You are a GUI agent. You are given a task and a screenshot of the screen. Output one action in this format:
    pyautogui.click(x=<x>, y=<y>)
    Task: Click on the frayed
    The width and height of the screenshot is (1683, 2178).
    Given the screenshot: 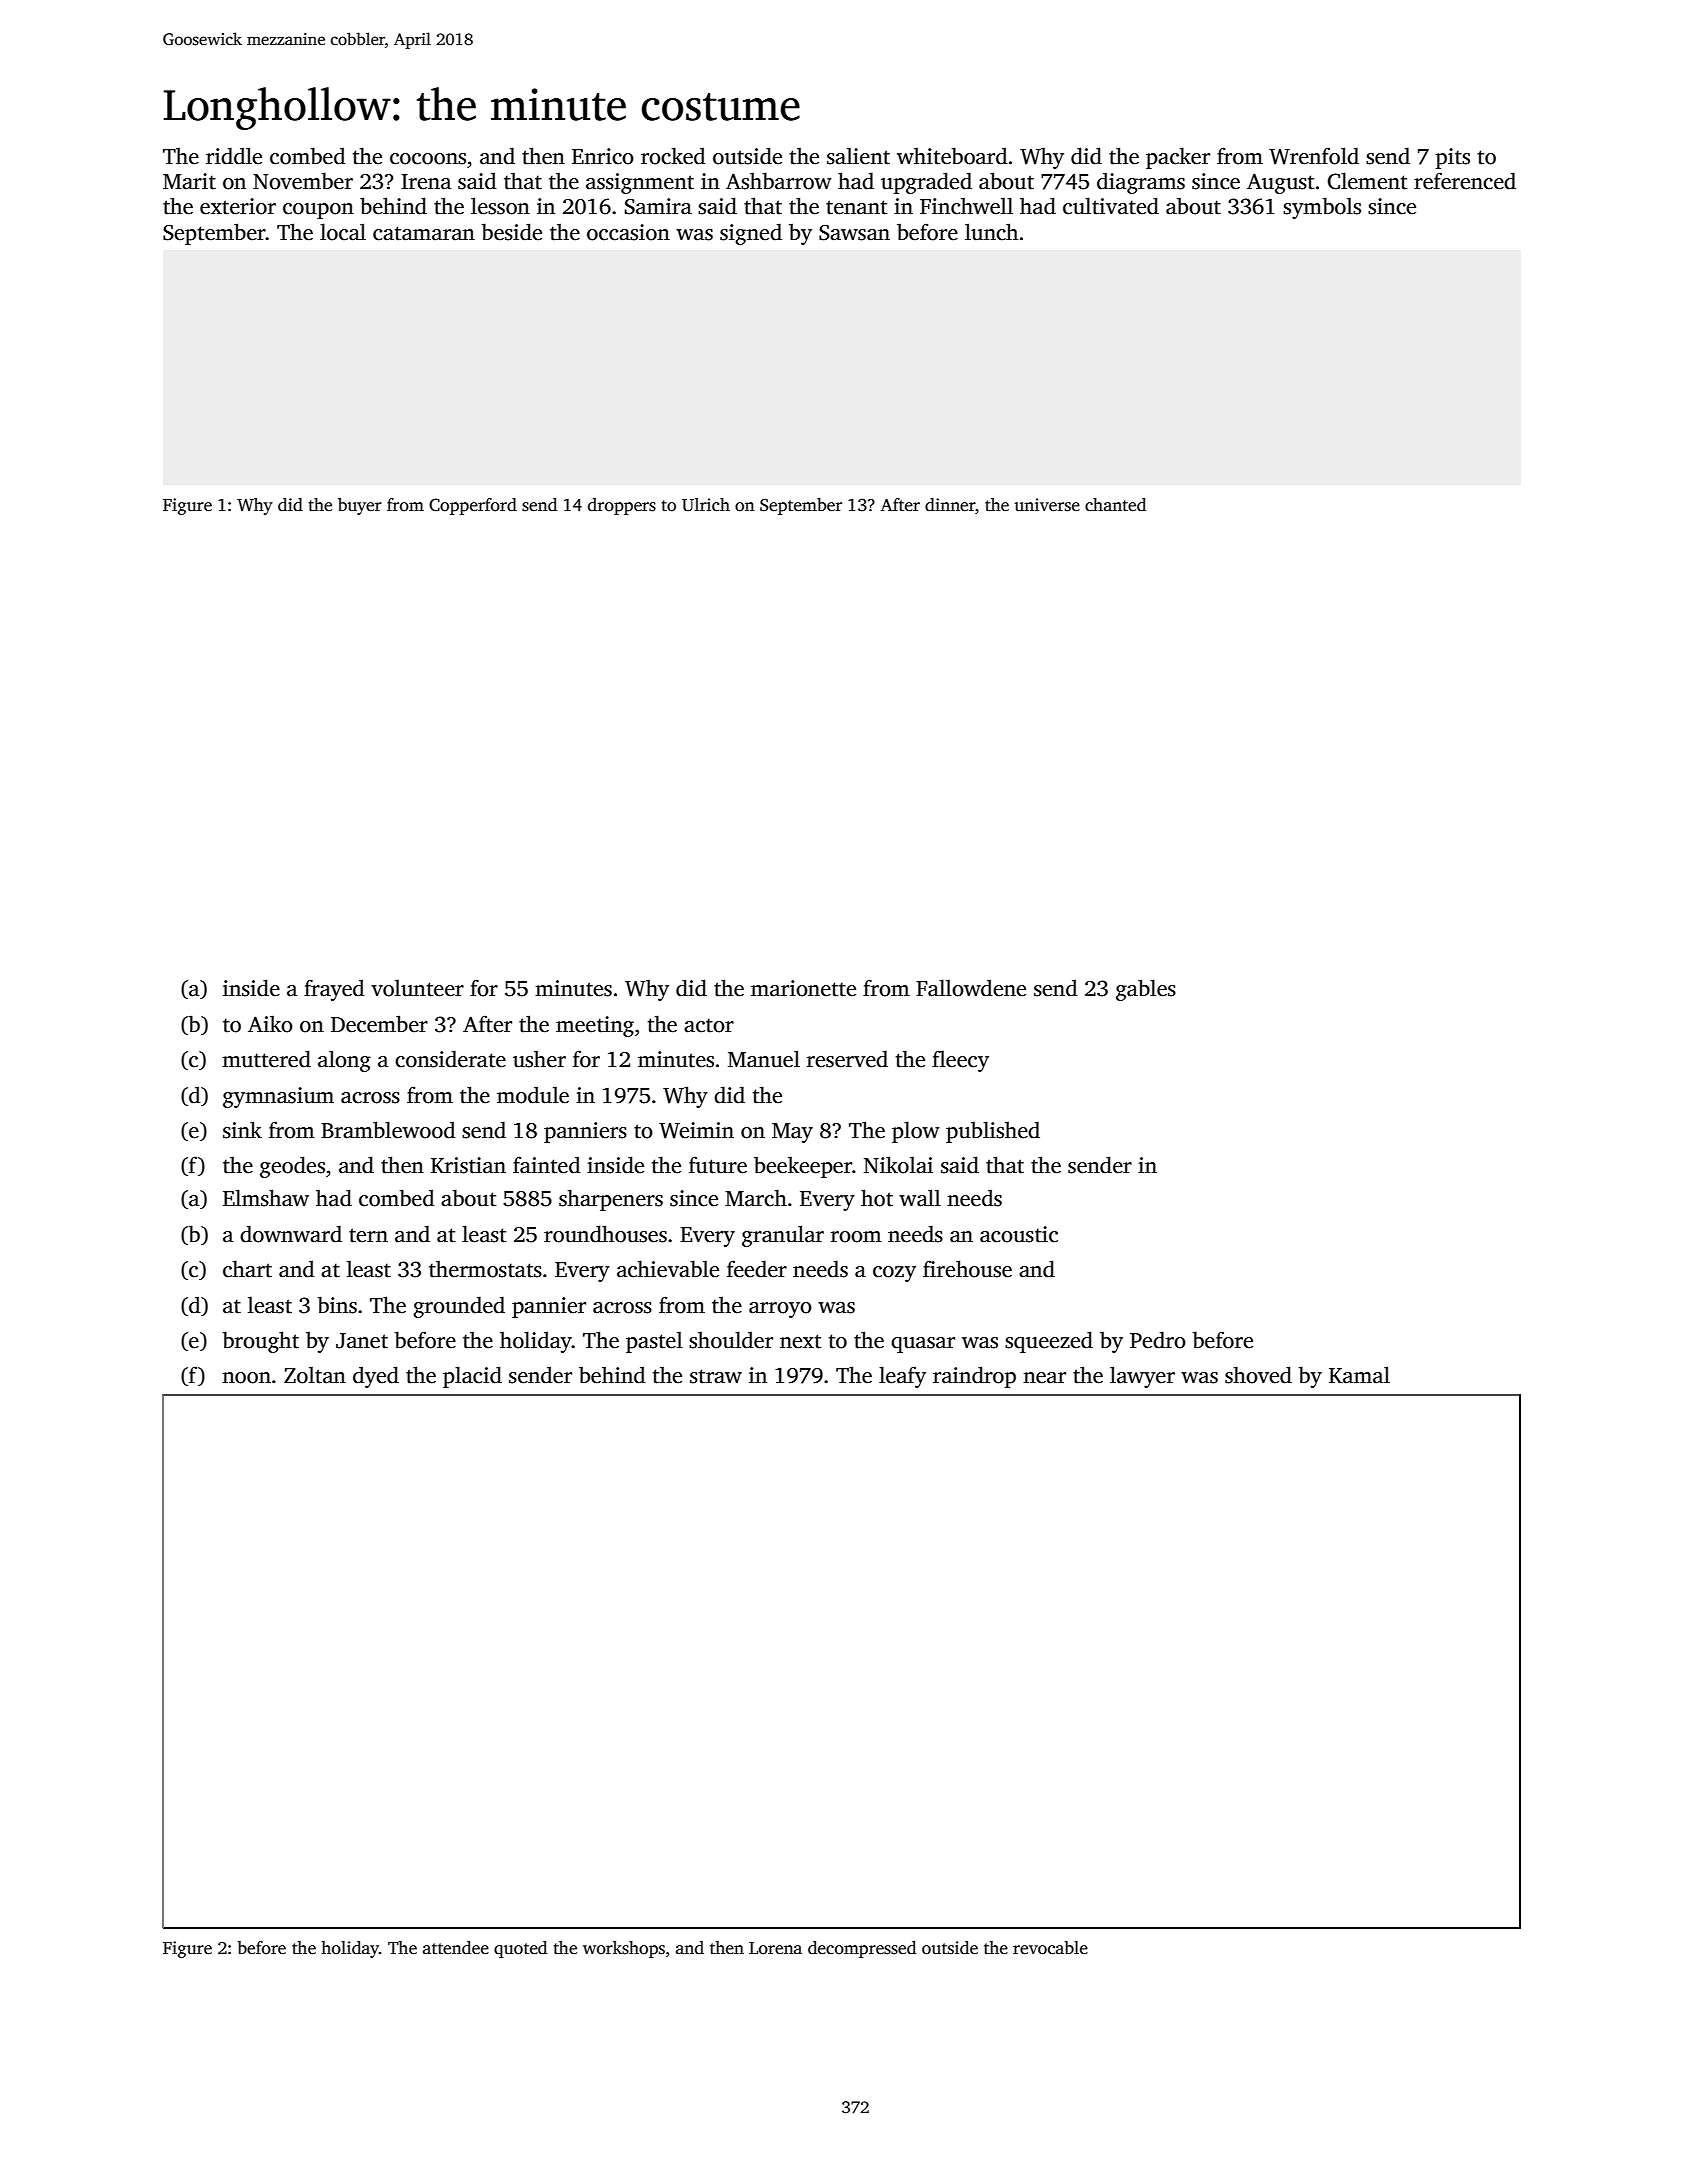 What is the action you would take?
    pyautogui.click(x=334, y=990)
